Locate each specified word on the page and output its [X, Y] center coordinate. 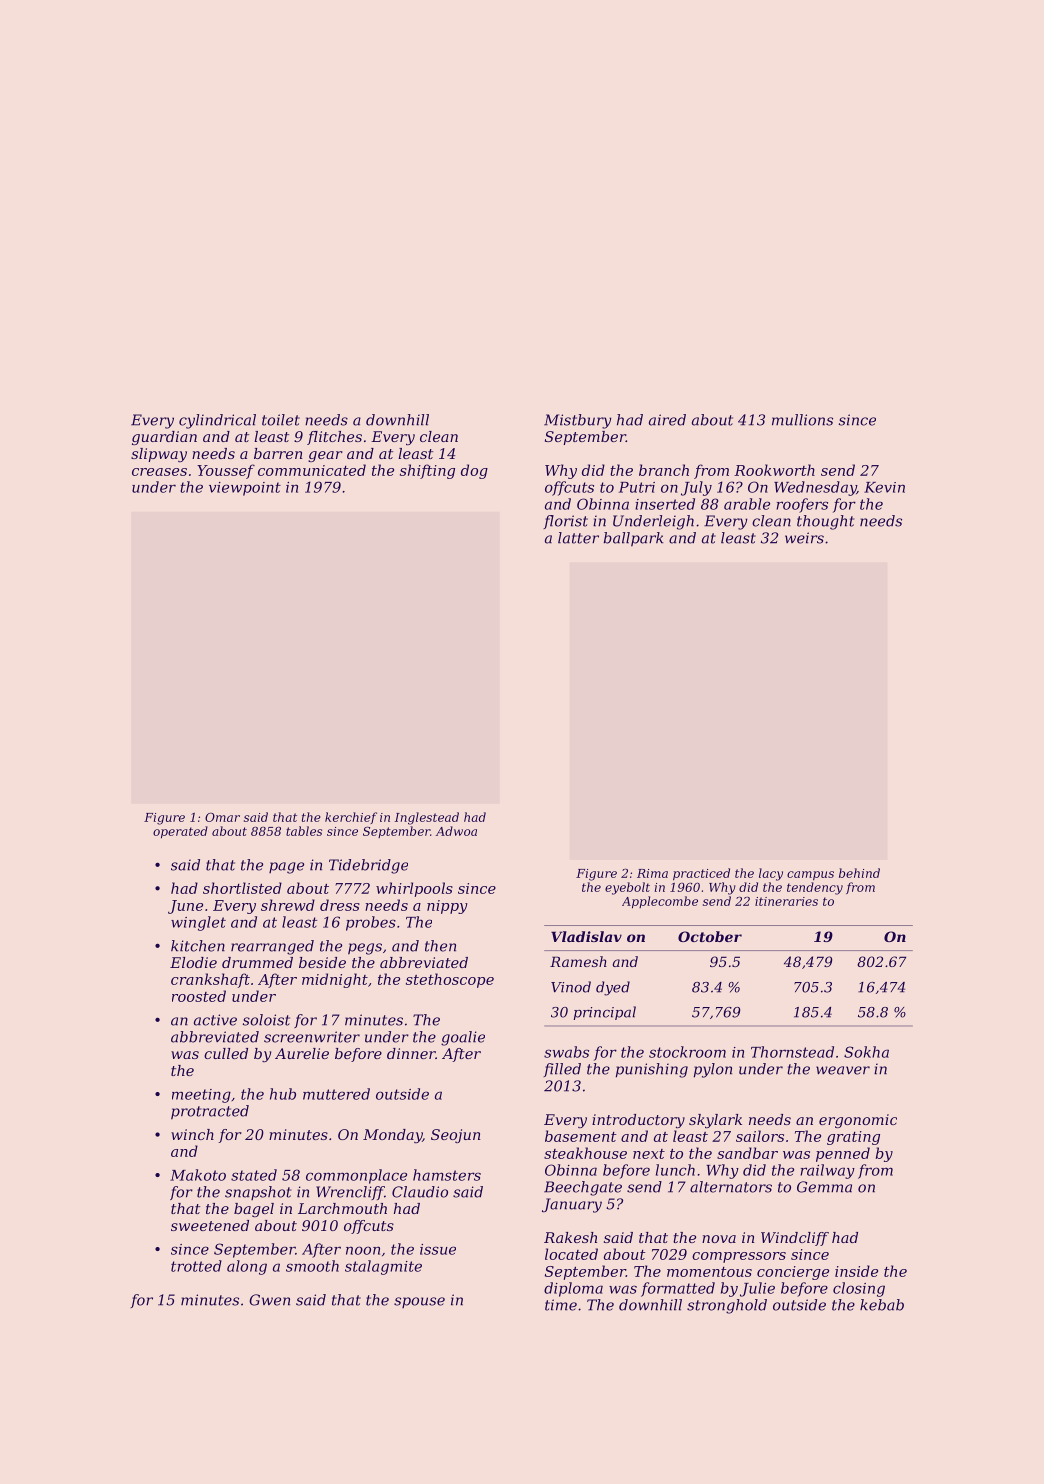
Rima [652, 873]
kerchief [351, 818]
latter [578, 538]
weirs [804, 538]
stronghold [727, 1306]
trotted [196, 1266]
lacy [771, 874]
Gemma [824, 1187]
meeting [201, 1096]
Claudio [420, 1192]
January [572, 1205]
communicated [312, 470]
